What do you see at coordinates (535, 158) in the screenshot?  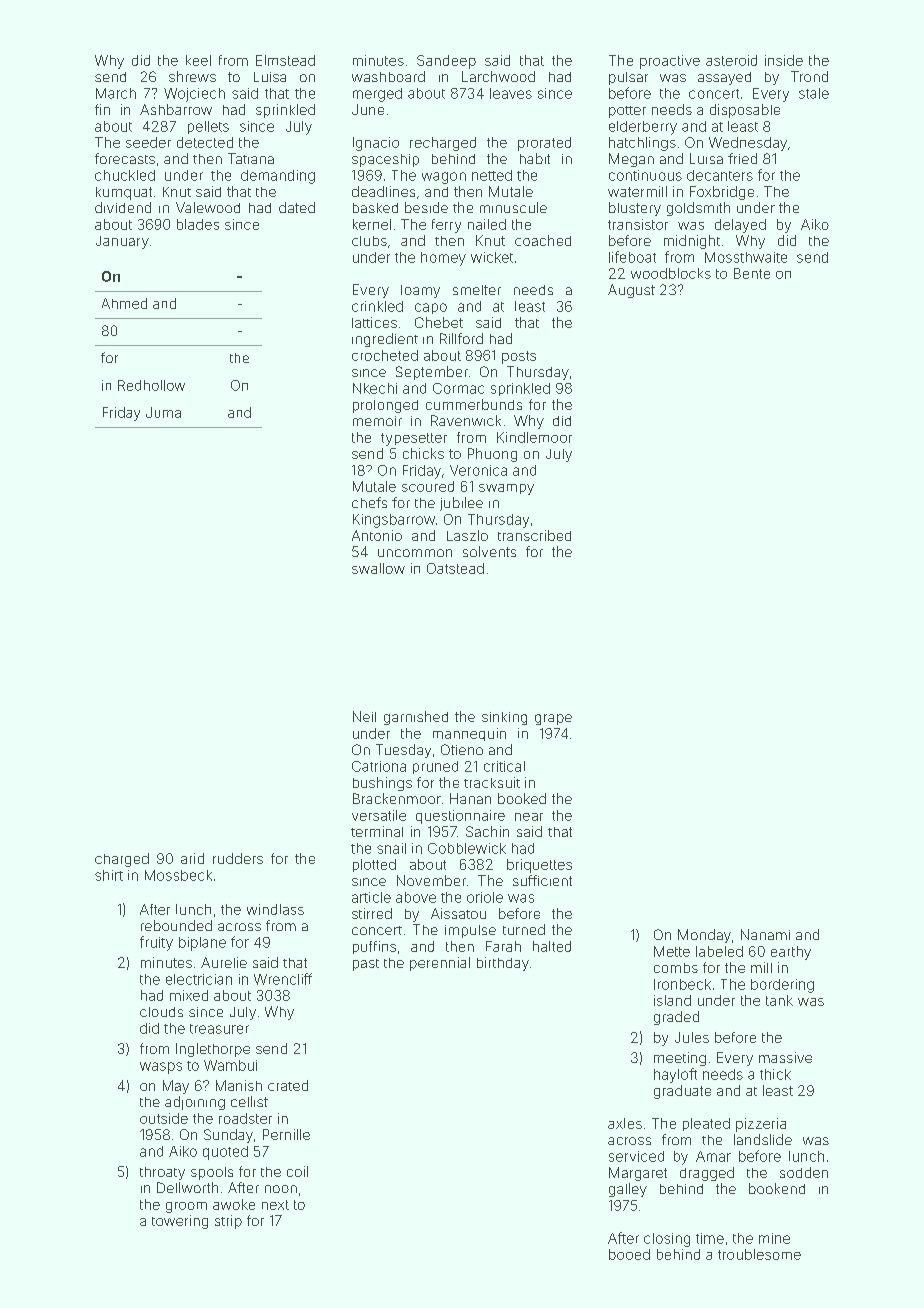 I see `habit` at bounding box center [535, 158].
